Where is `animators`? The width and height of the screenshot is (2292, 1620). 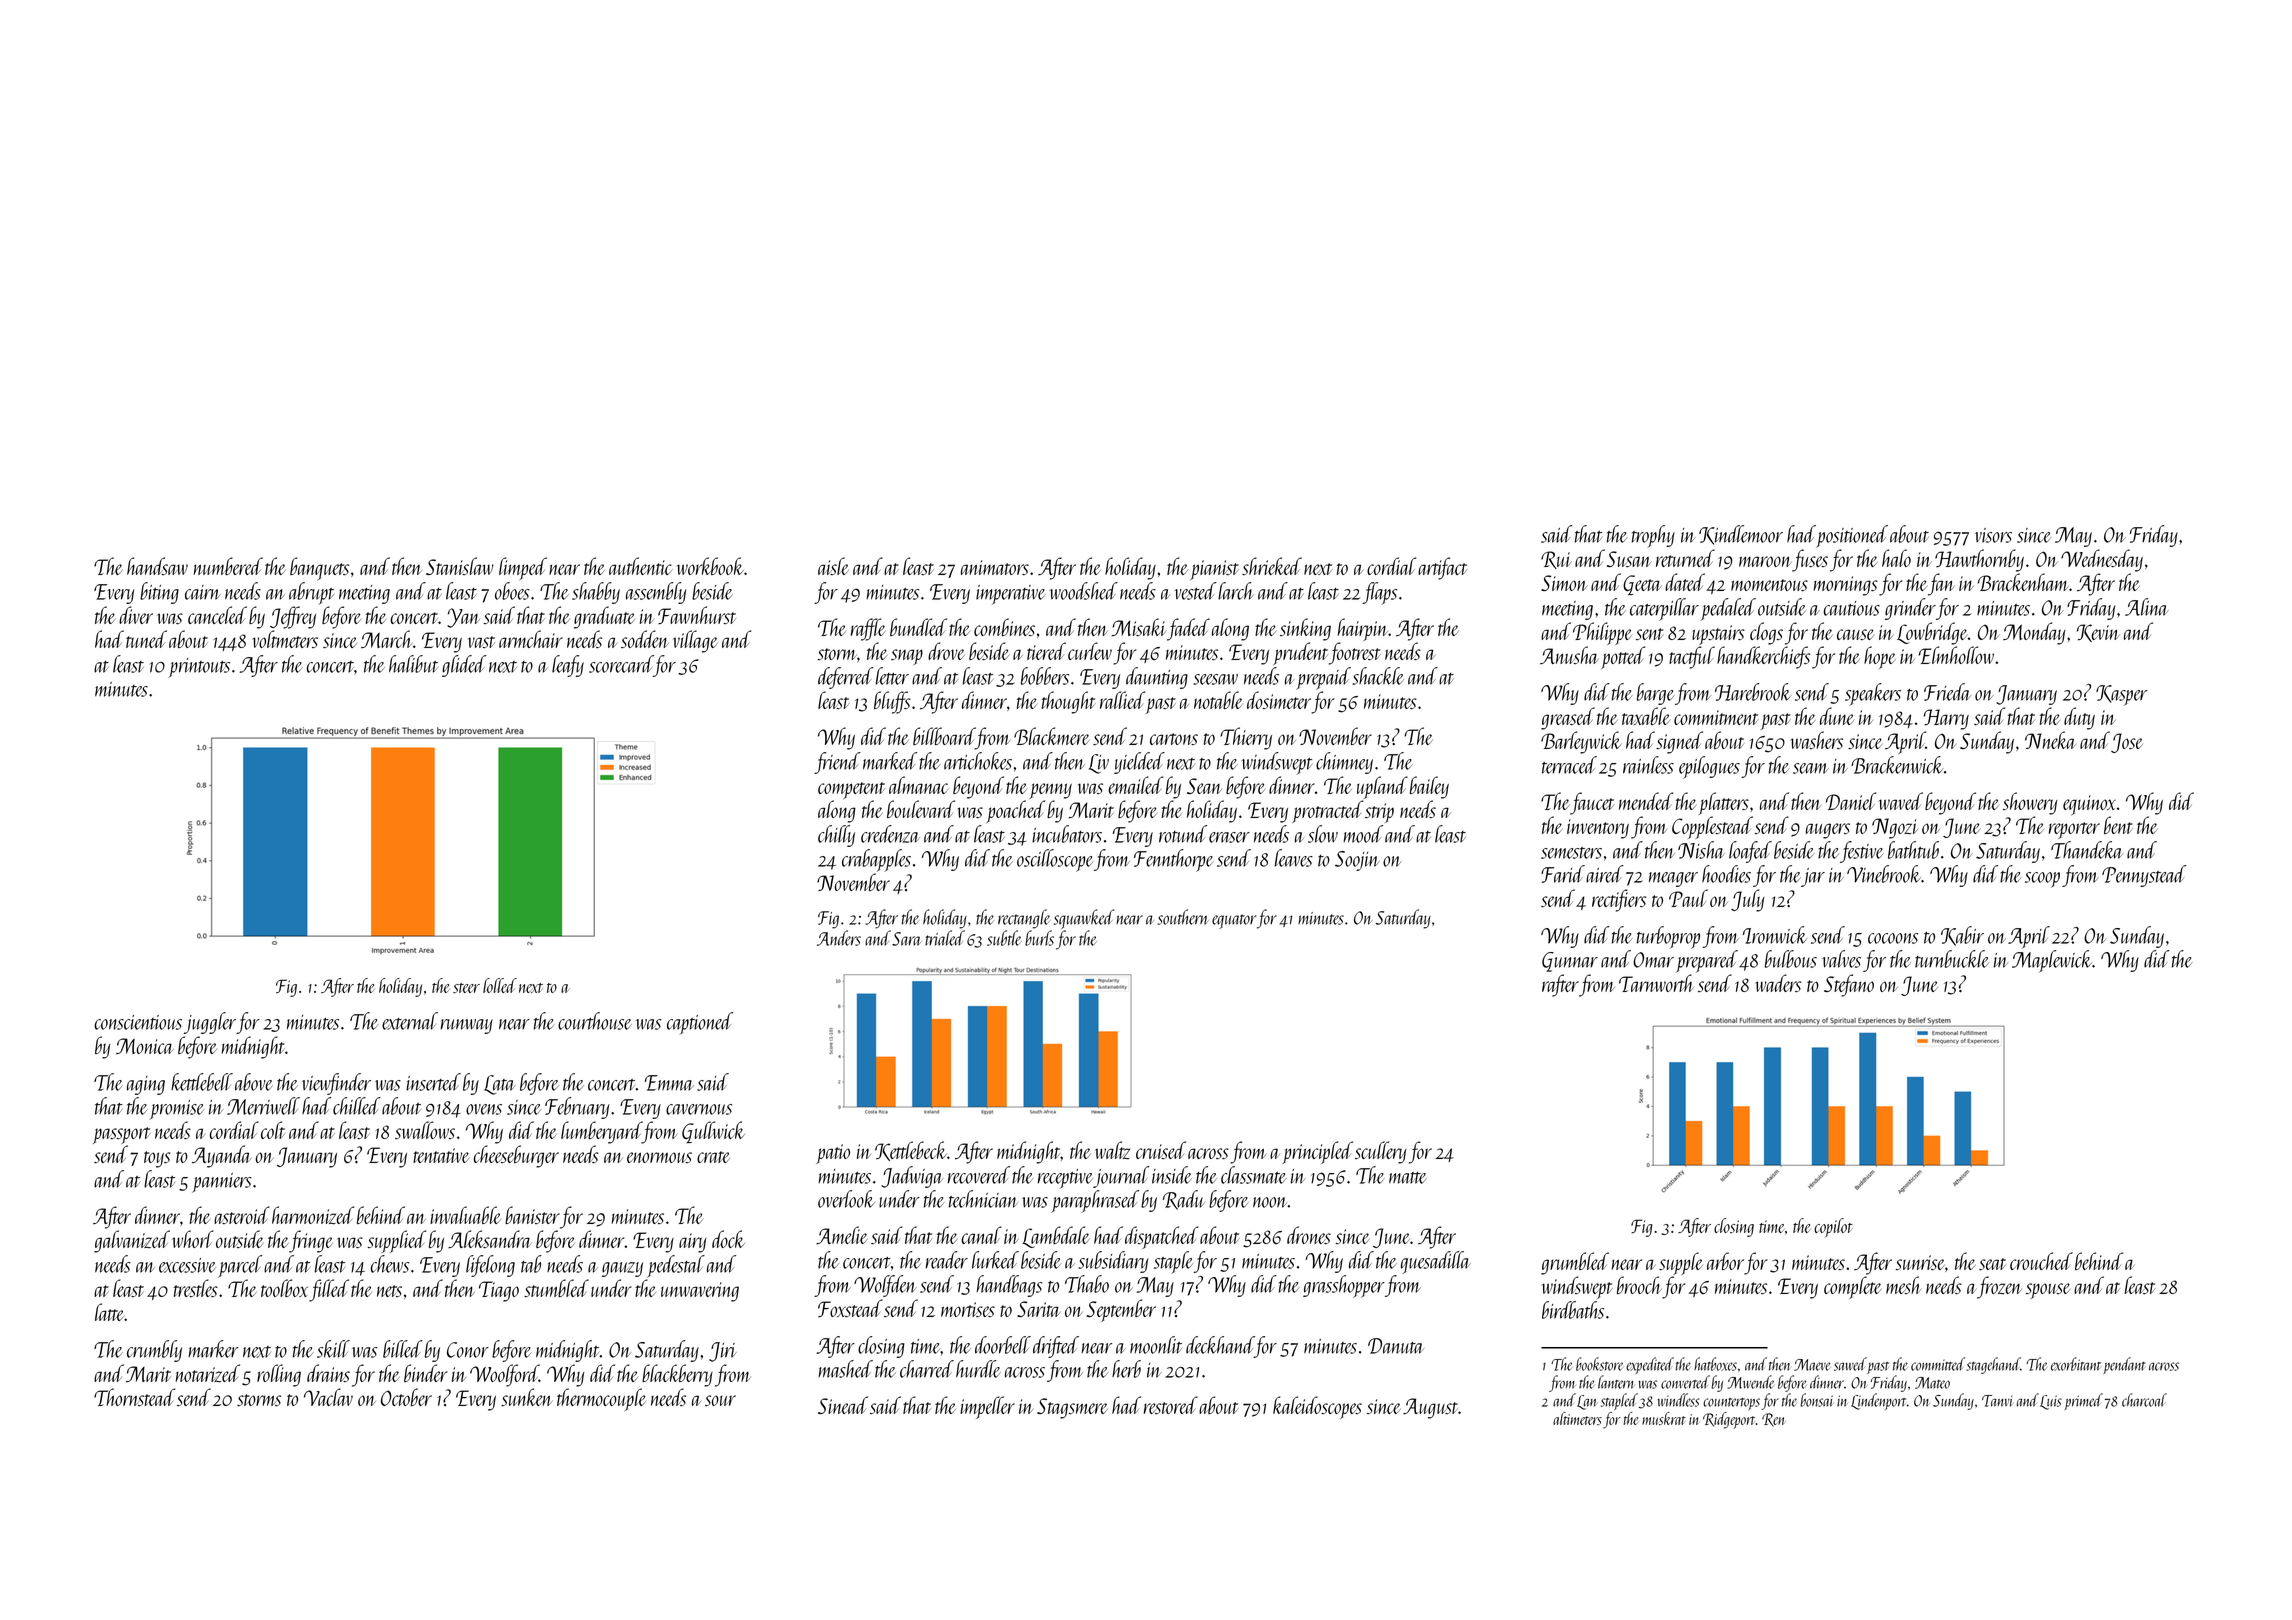 animators is located at coordinates (995, 567).
